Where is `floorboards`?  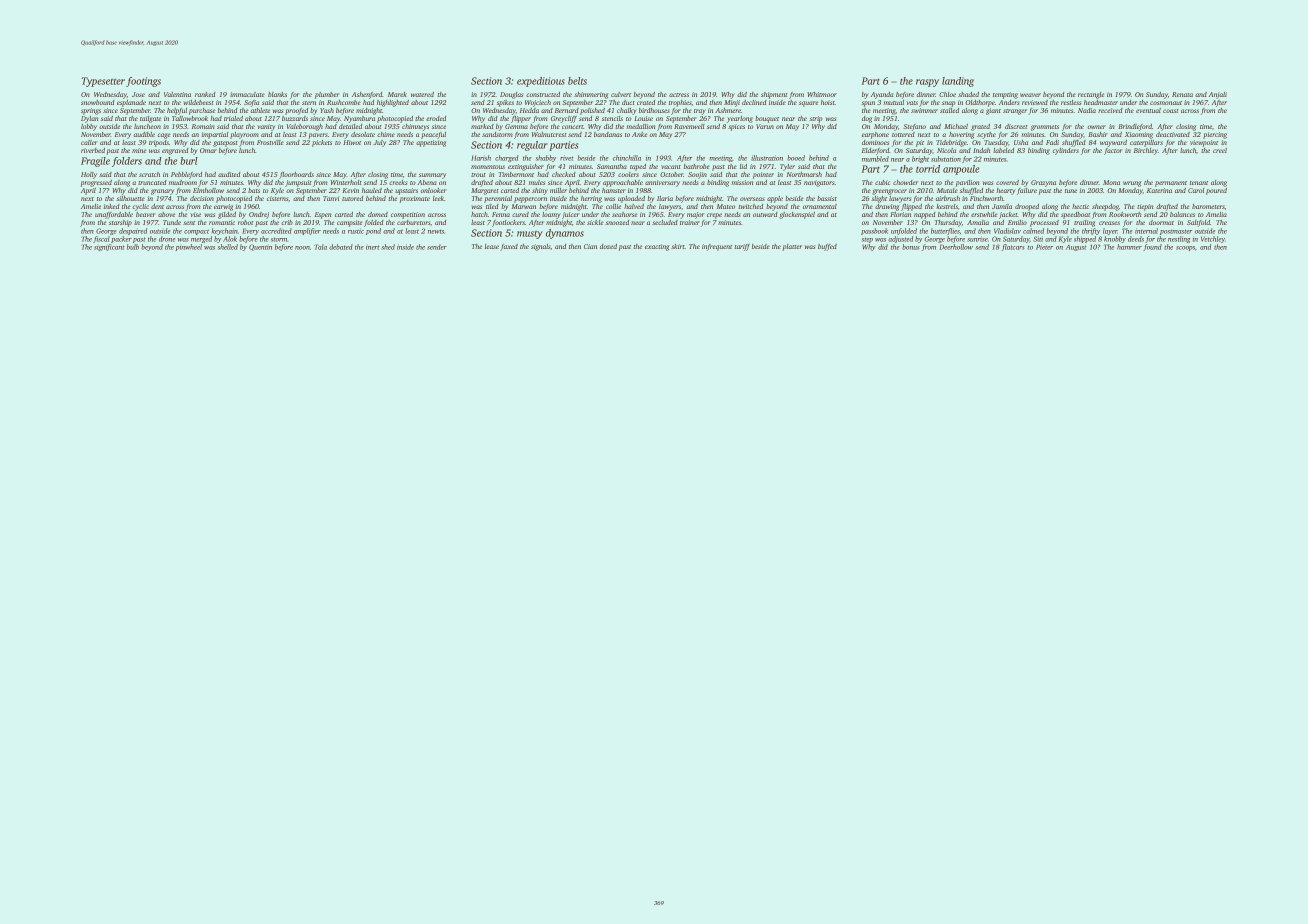
floorboards is located at coordinates (296, 175).
